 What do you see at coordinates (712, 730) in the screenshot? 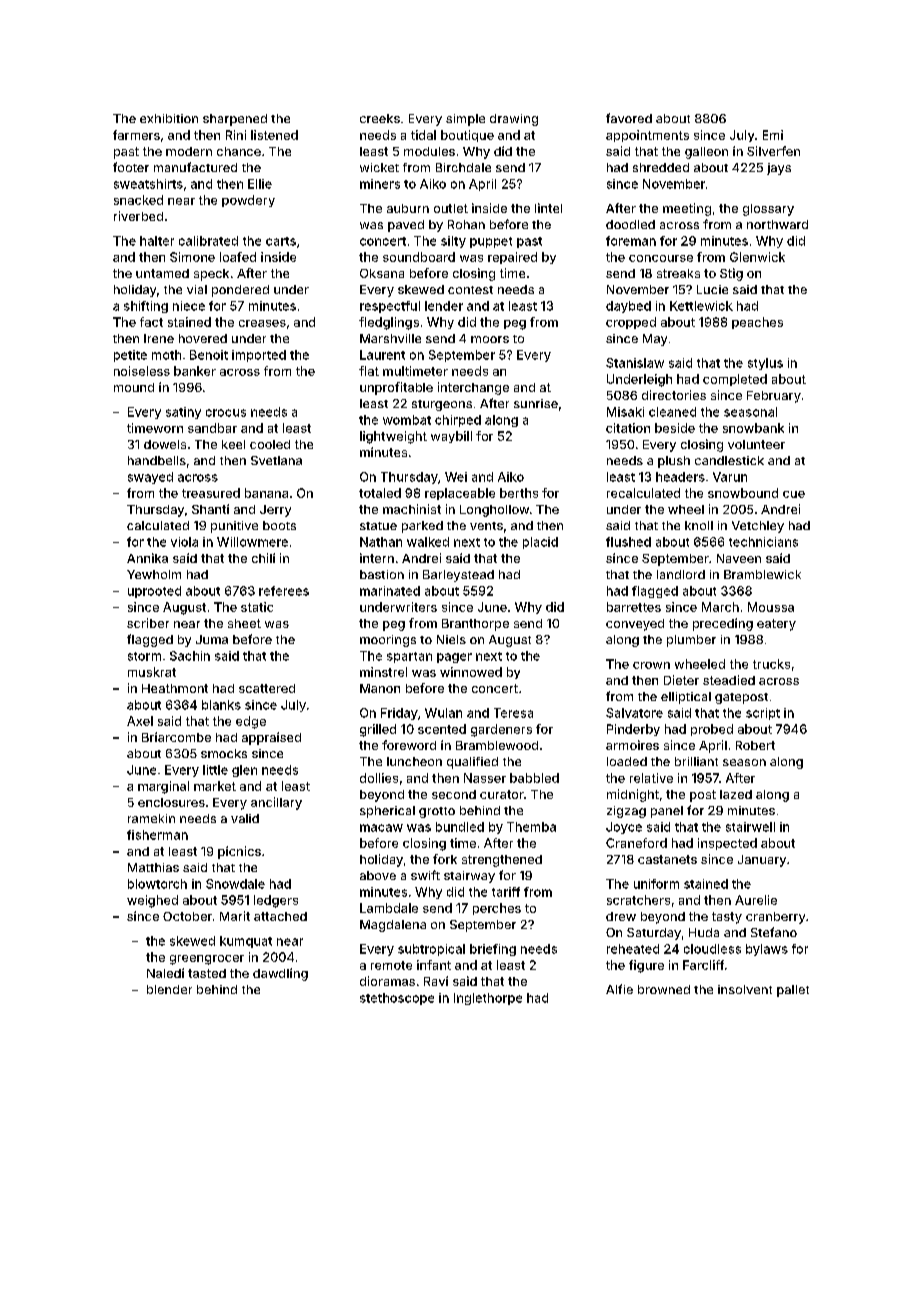
I see `probed` at bounding box center [712, 730].
